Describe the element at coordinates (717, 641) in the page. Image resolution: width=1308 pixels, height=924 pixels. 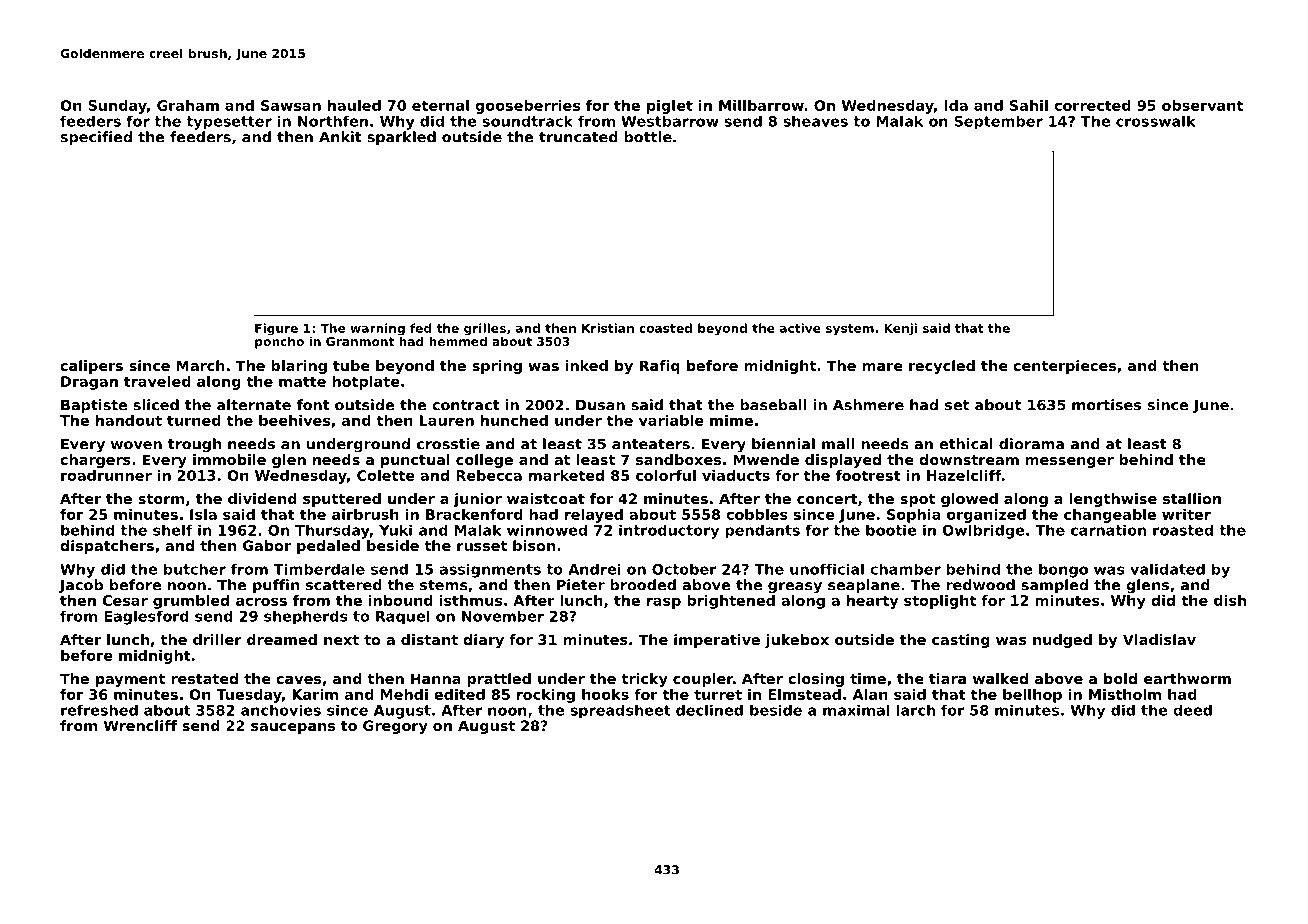
I see `imperative` at that location.
